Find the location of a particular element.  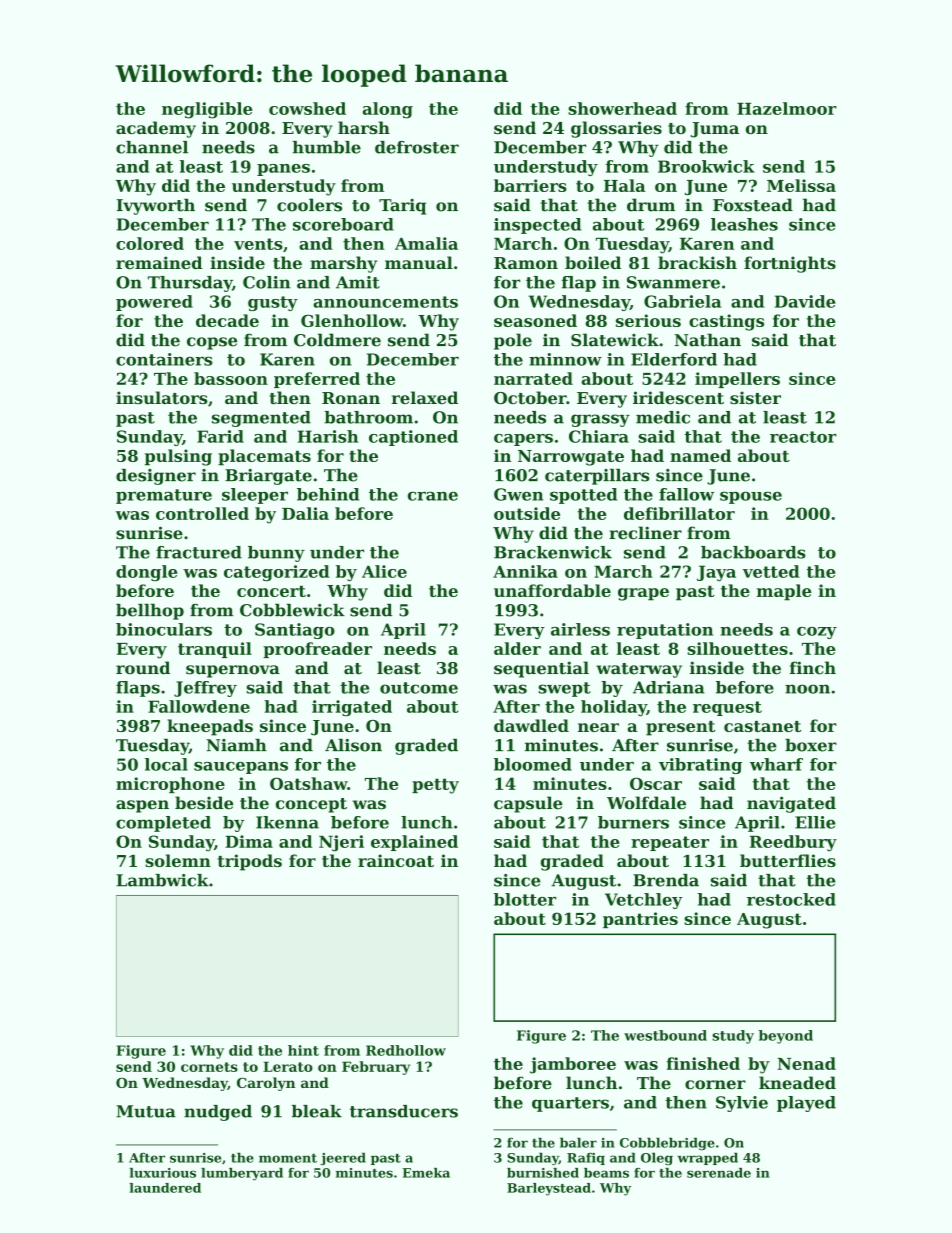

defibrillator is located at coordinates (679, 513).
